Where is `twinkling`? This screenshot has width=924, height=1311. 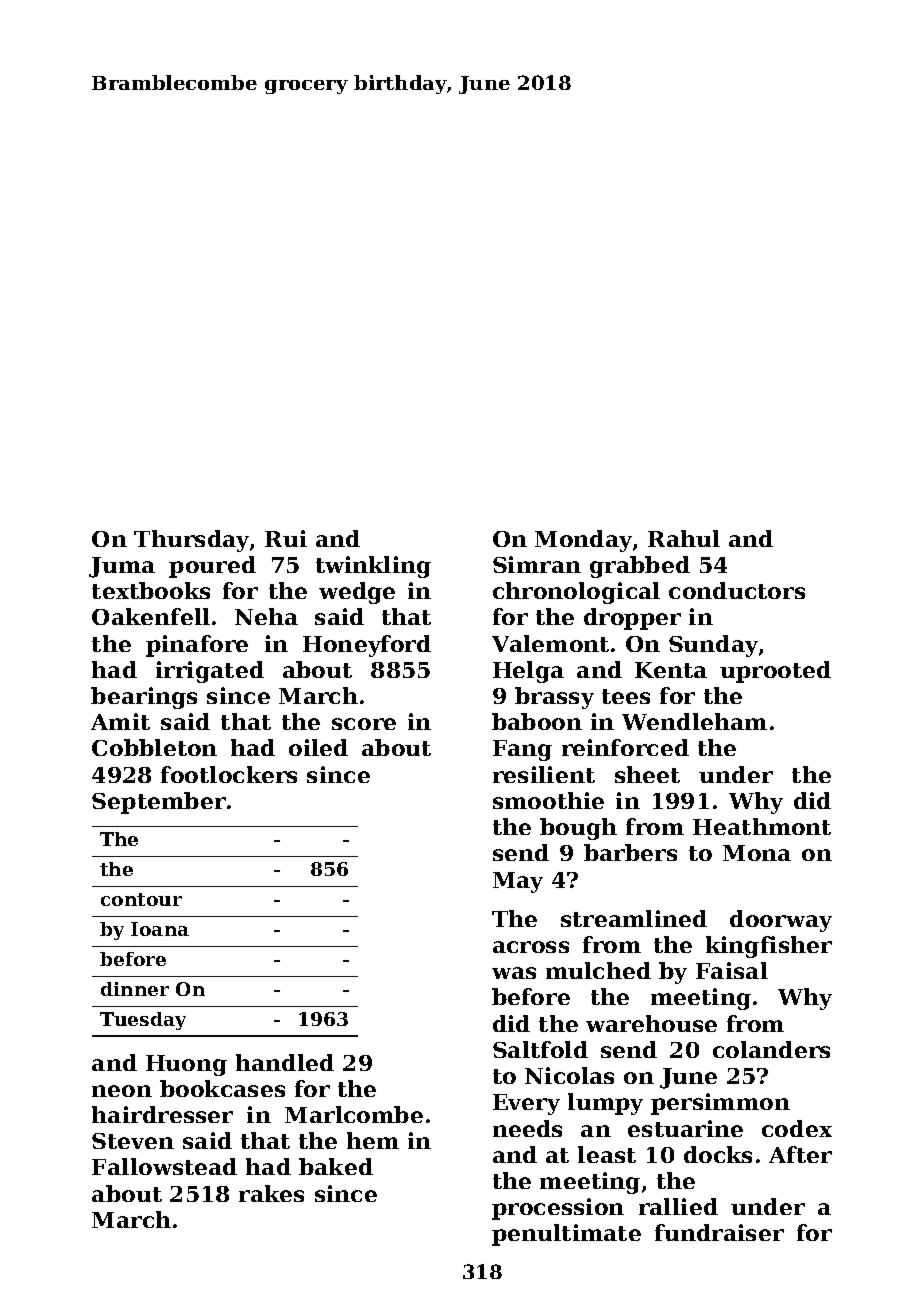 twinkling is located at coordinates (373, 567).
